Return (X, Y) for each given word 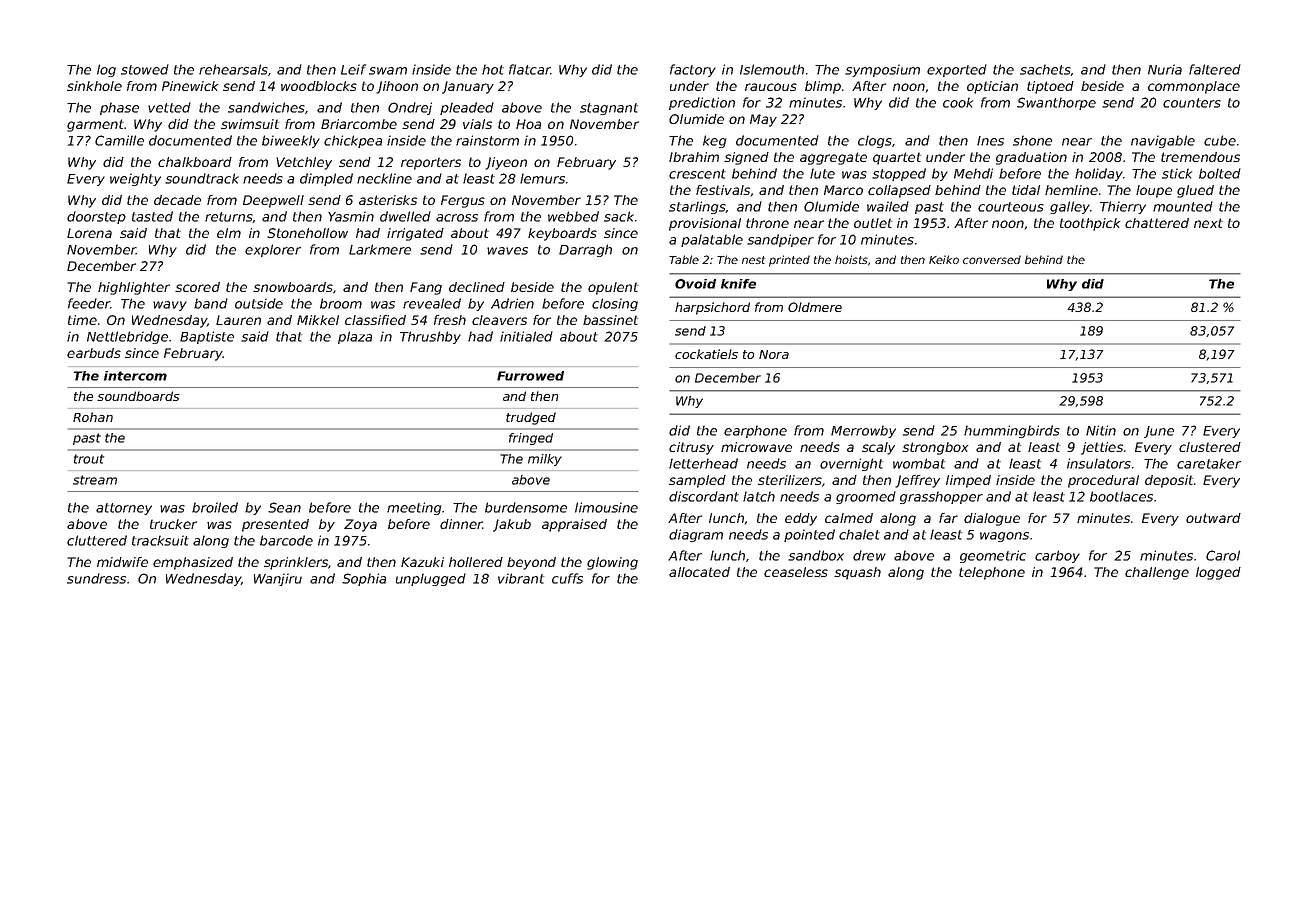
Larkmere (380, 249)
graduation (1031, 158)
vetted (169, 107)
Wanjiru (278, 579)
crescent (697, 174)
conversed (992, 259)
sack (619, 216)
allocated (699, 572)
